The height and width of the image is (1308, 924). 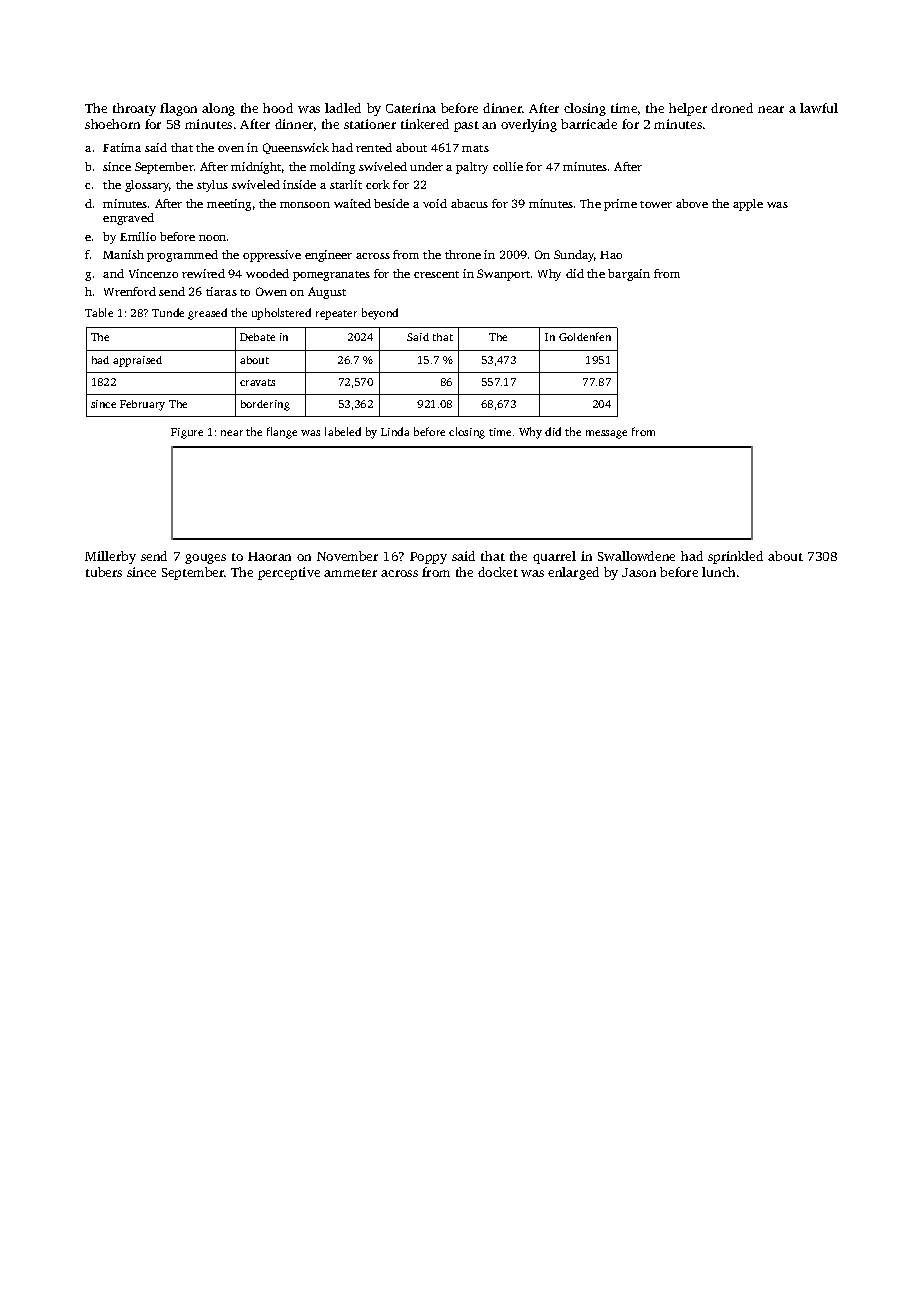 What do you see at coordinates (639, 572) in the image?
I see `Jason` at bounding box center [639, 572].
